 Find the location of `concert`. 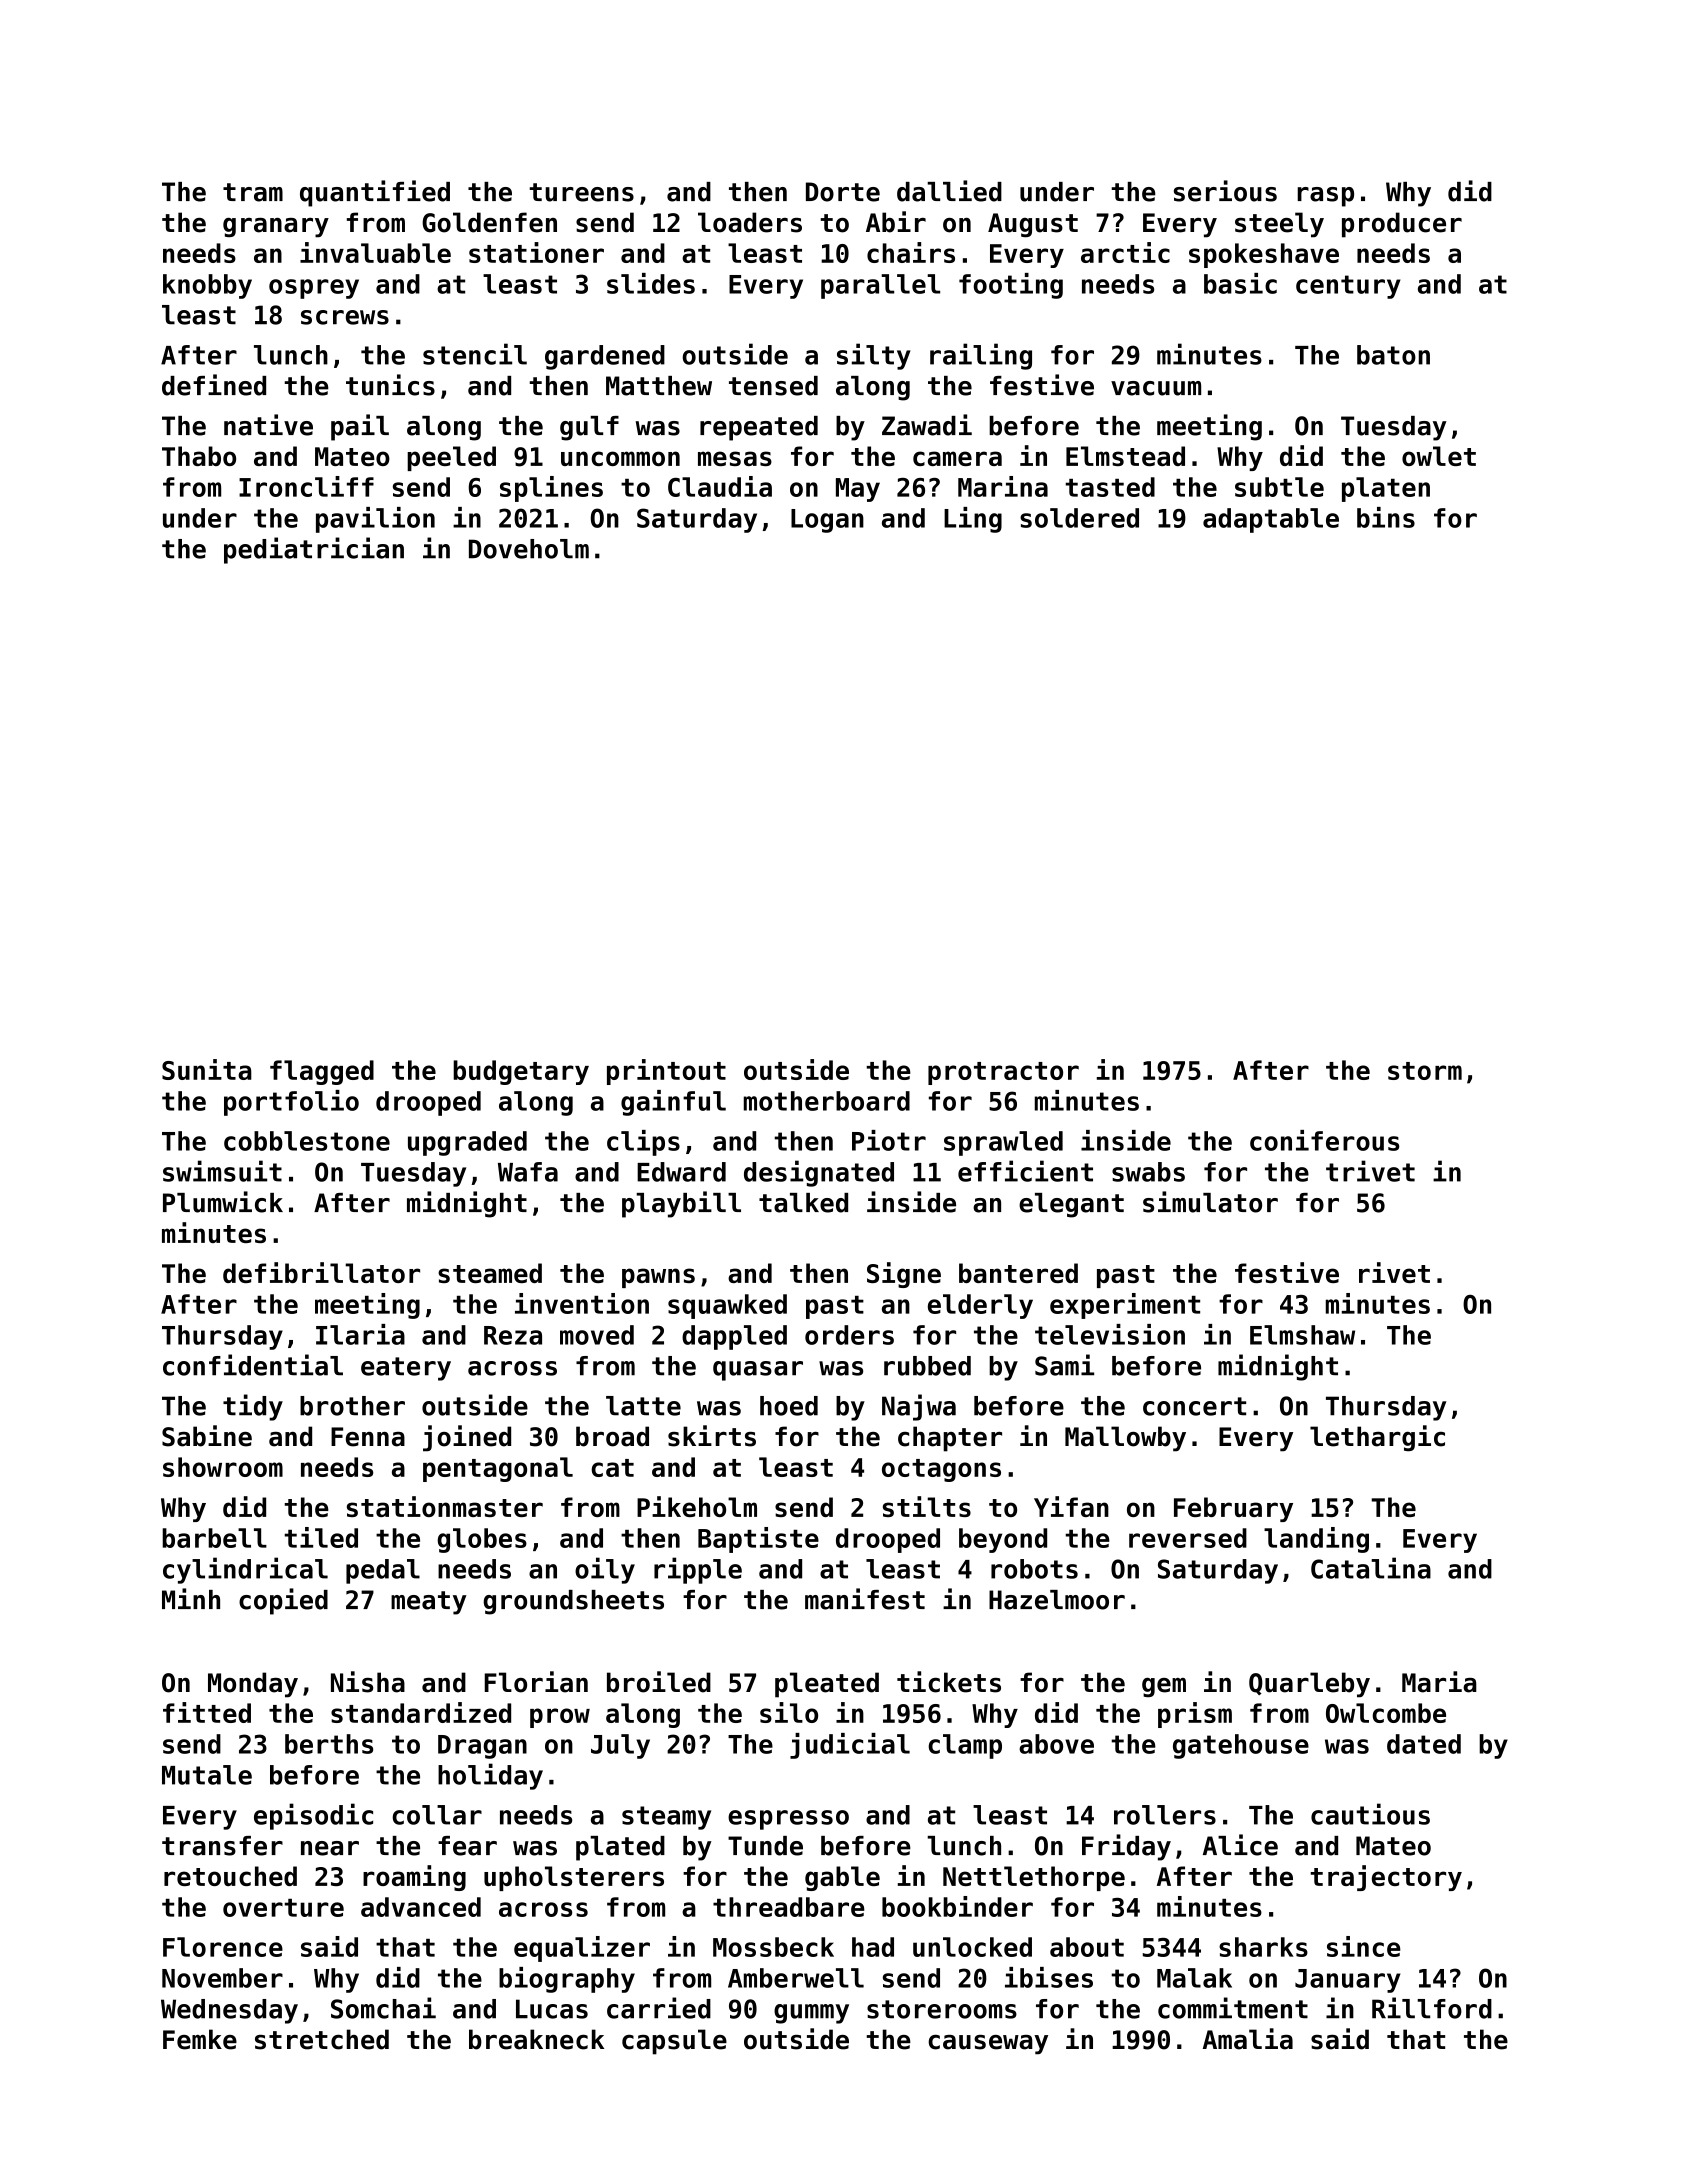

concert is located at coordinates (1194, 1406).
